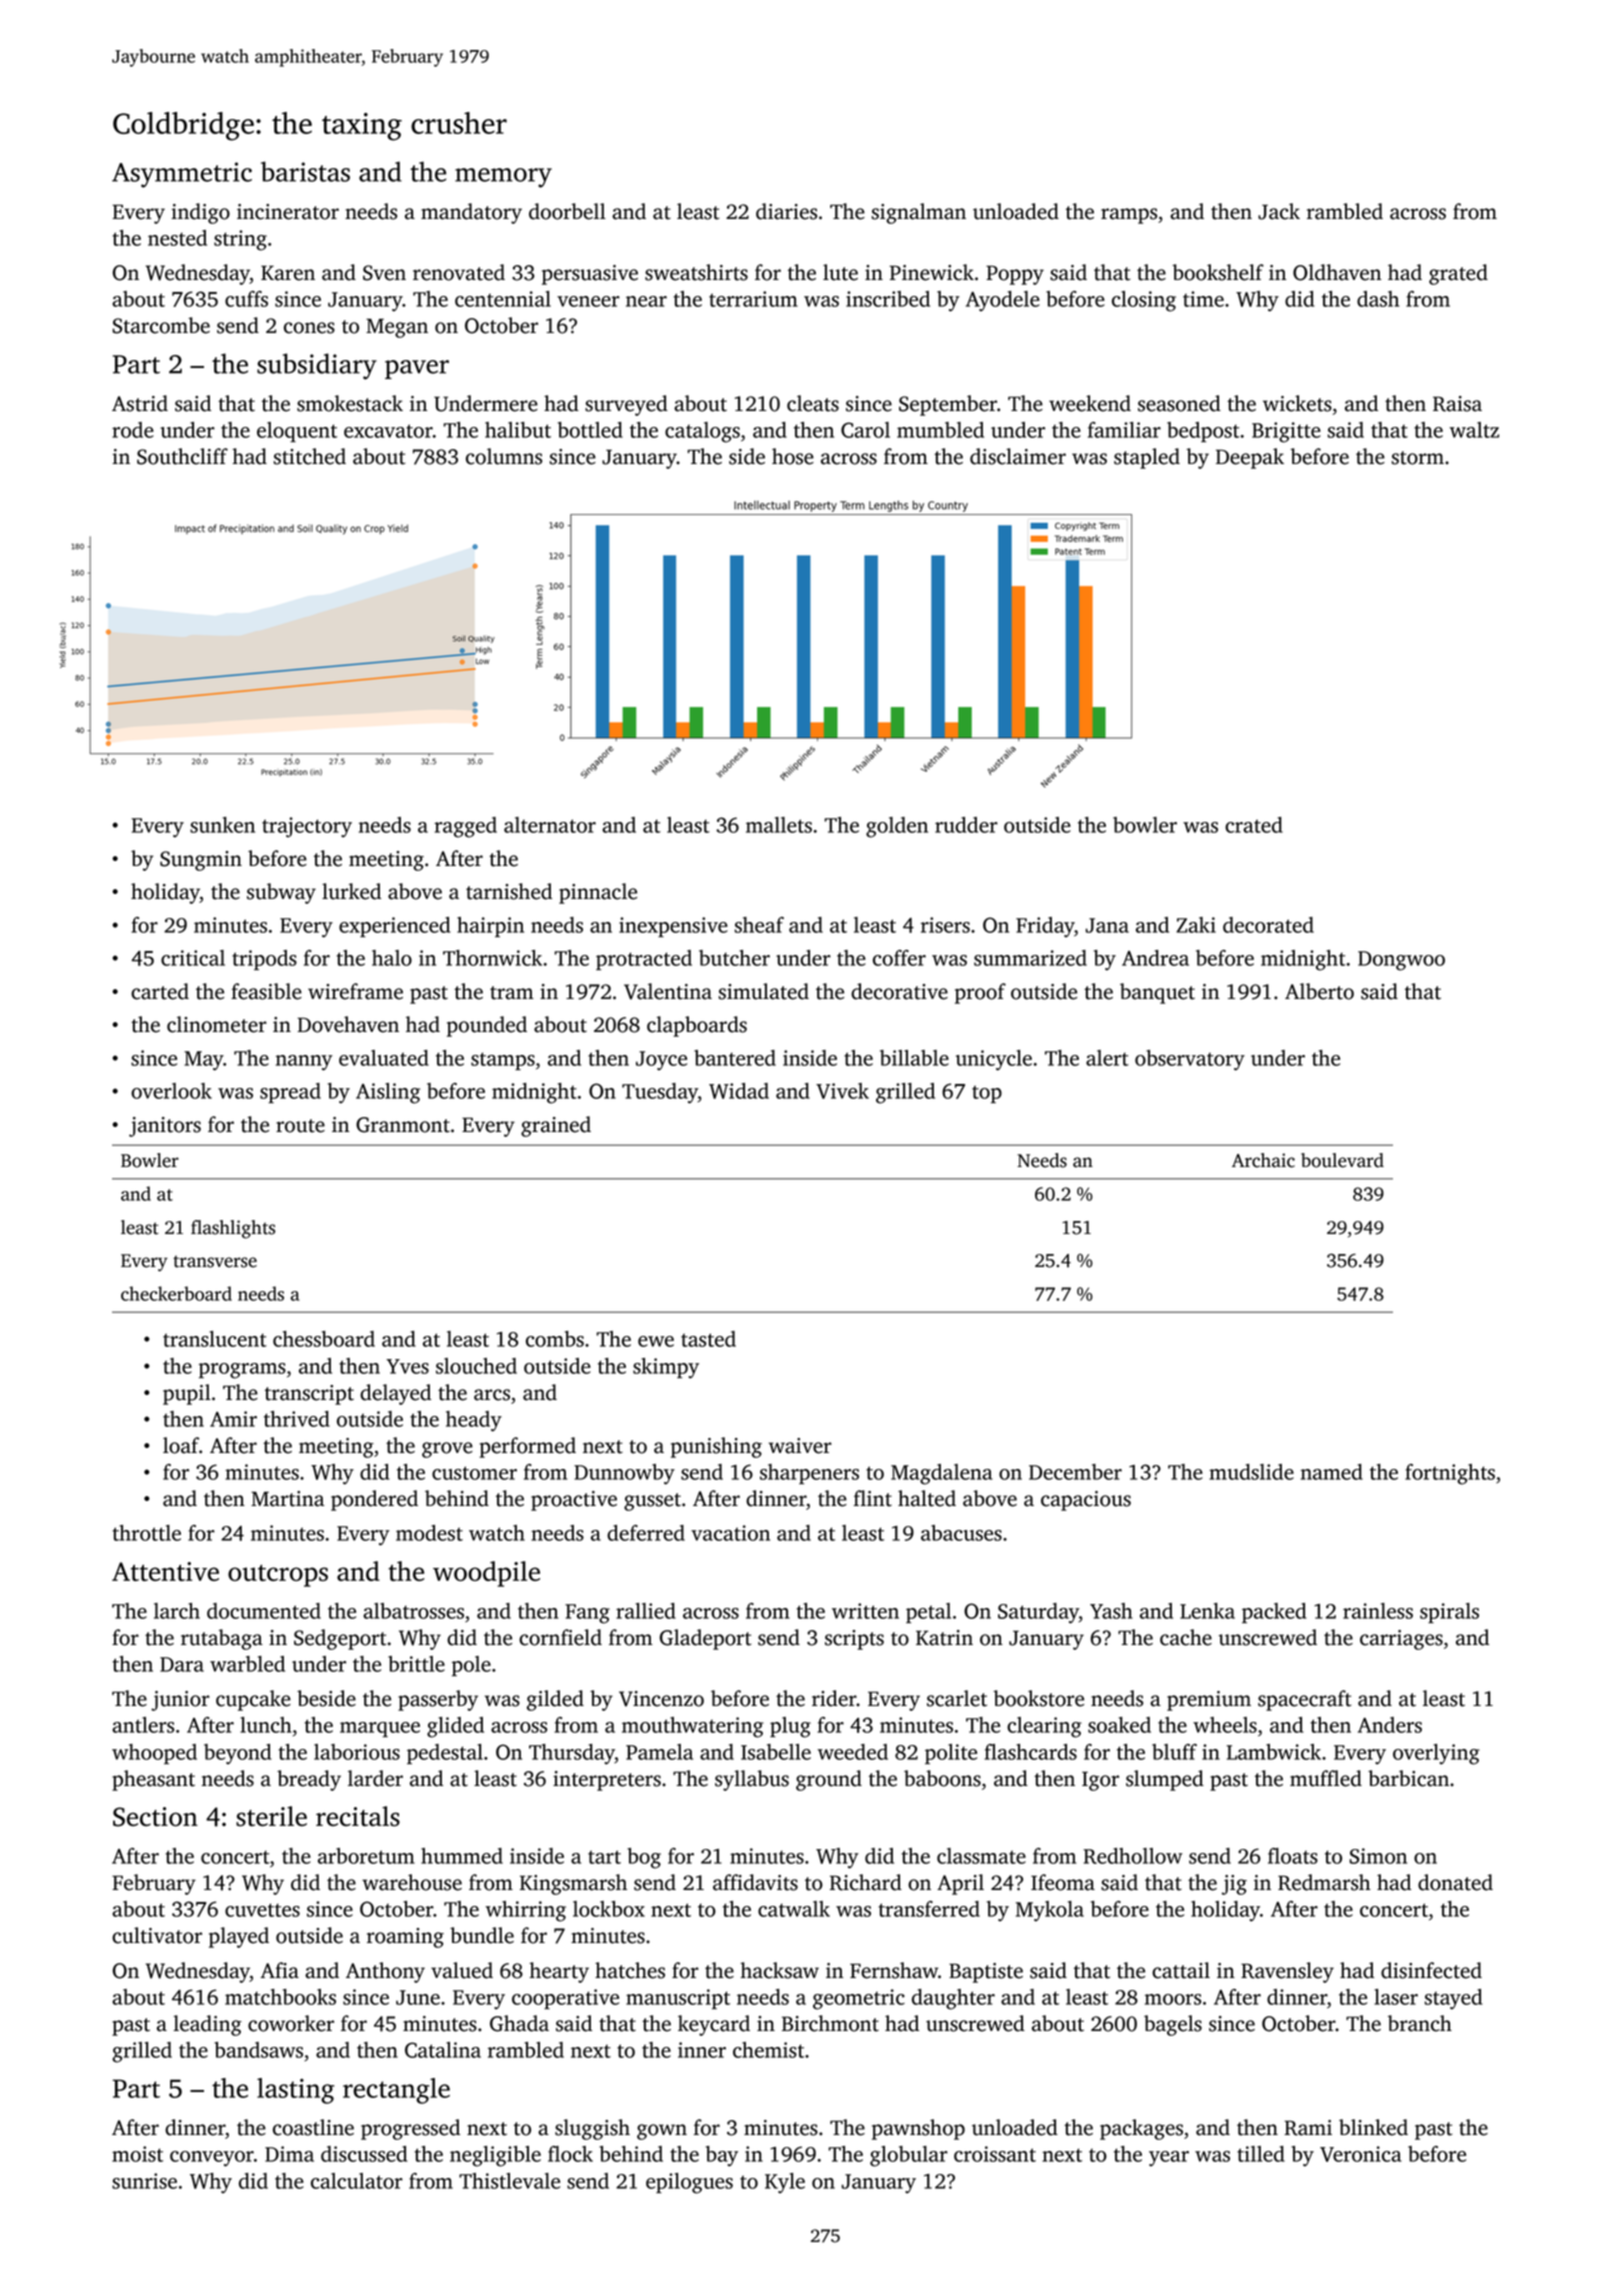 The width and height of the screenshot is (1620, 2292). I want to click on overlying, so click(1436, 1754).
